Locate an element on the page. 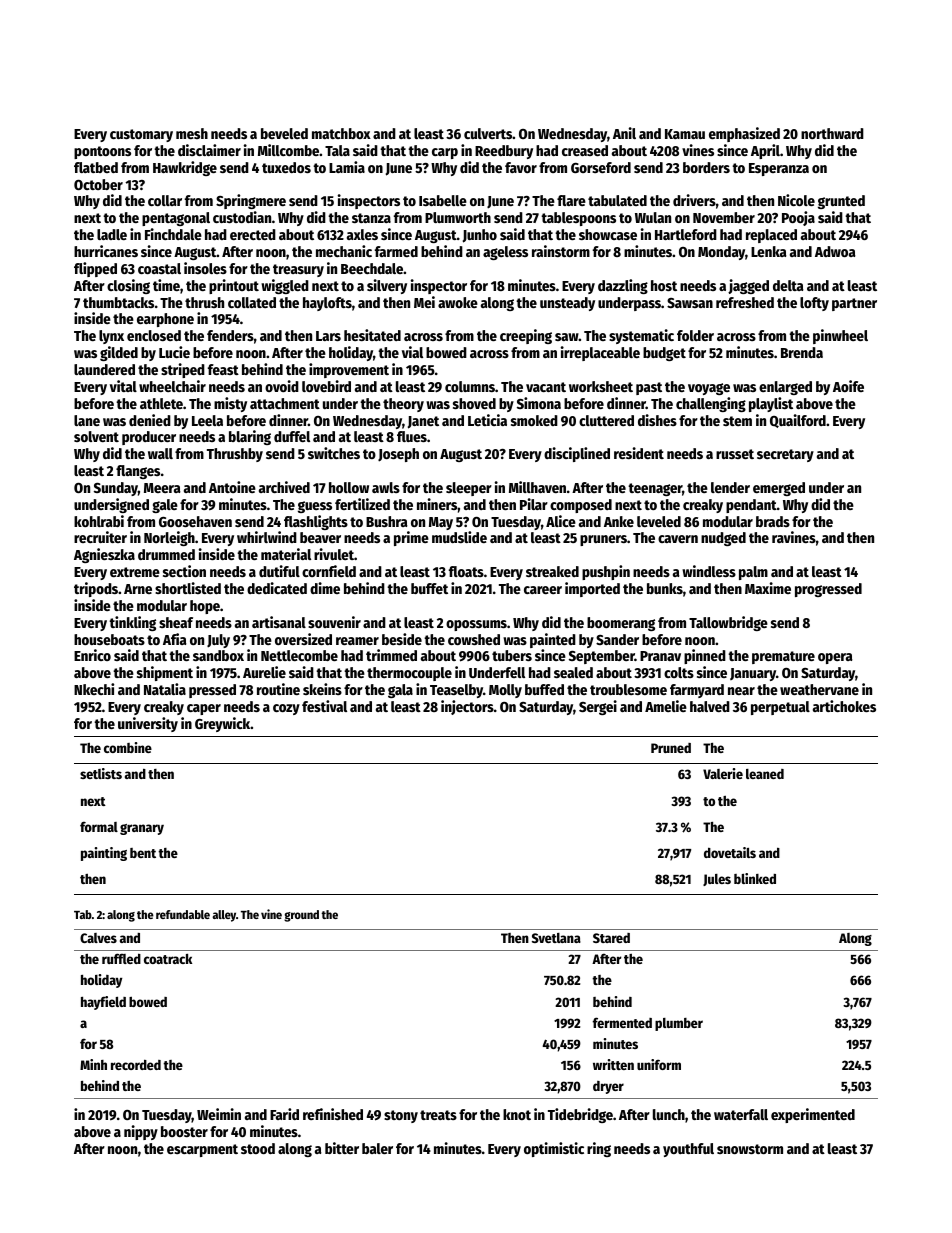 The width and height of the image is (952, 1233). injectors is located at coordinates (467, 707).
